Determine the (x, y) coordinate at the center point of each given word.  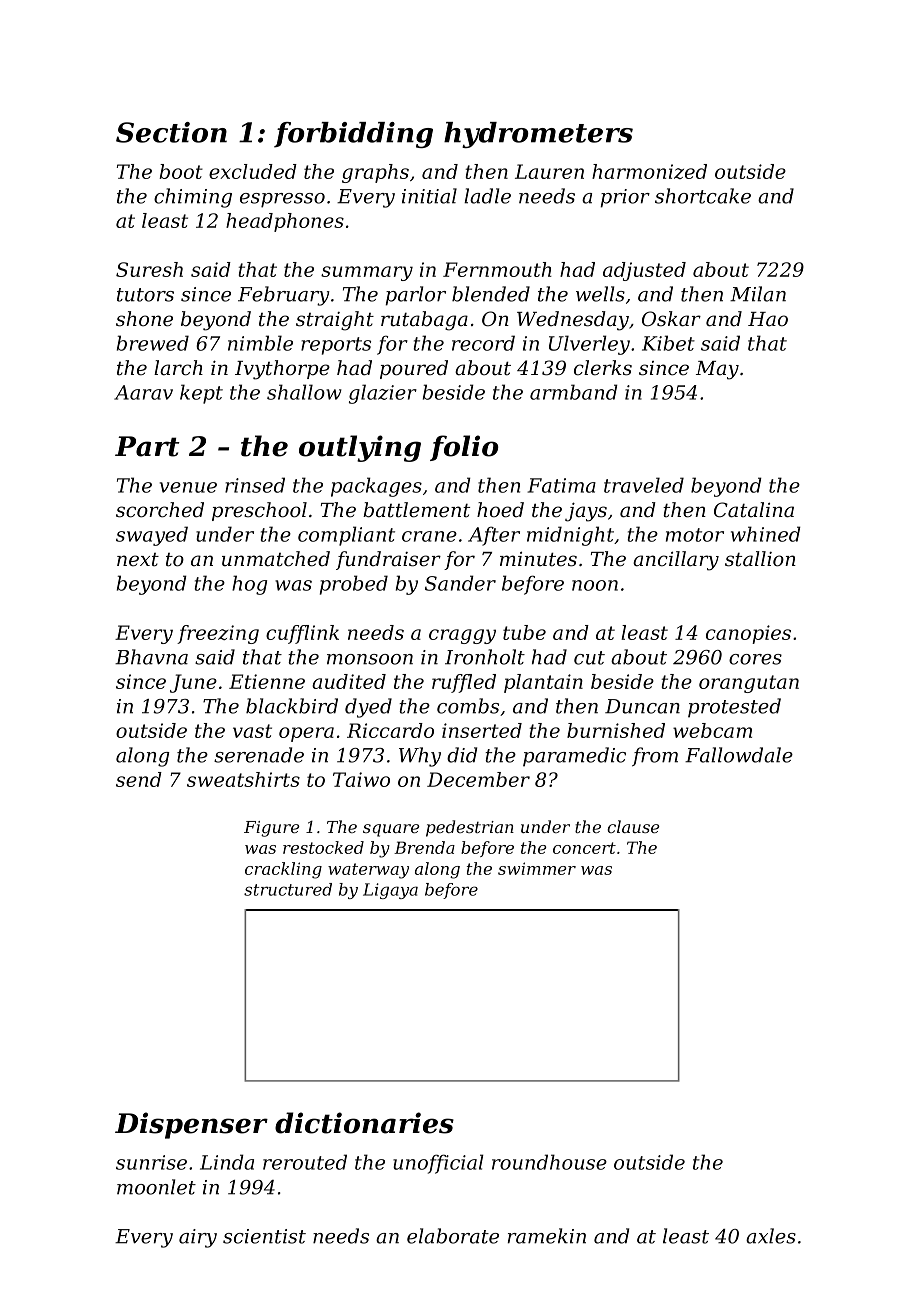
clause (633, 826)
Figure (272, 829)
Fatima (561, 485)
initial (429, 196)
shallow (304, 392)
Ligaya (390, 891)
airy (198, 1238)
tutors (145, 295)
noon (595, 585)
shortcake (703, 196)
